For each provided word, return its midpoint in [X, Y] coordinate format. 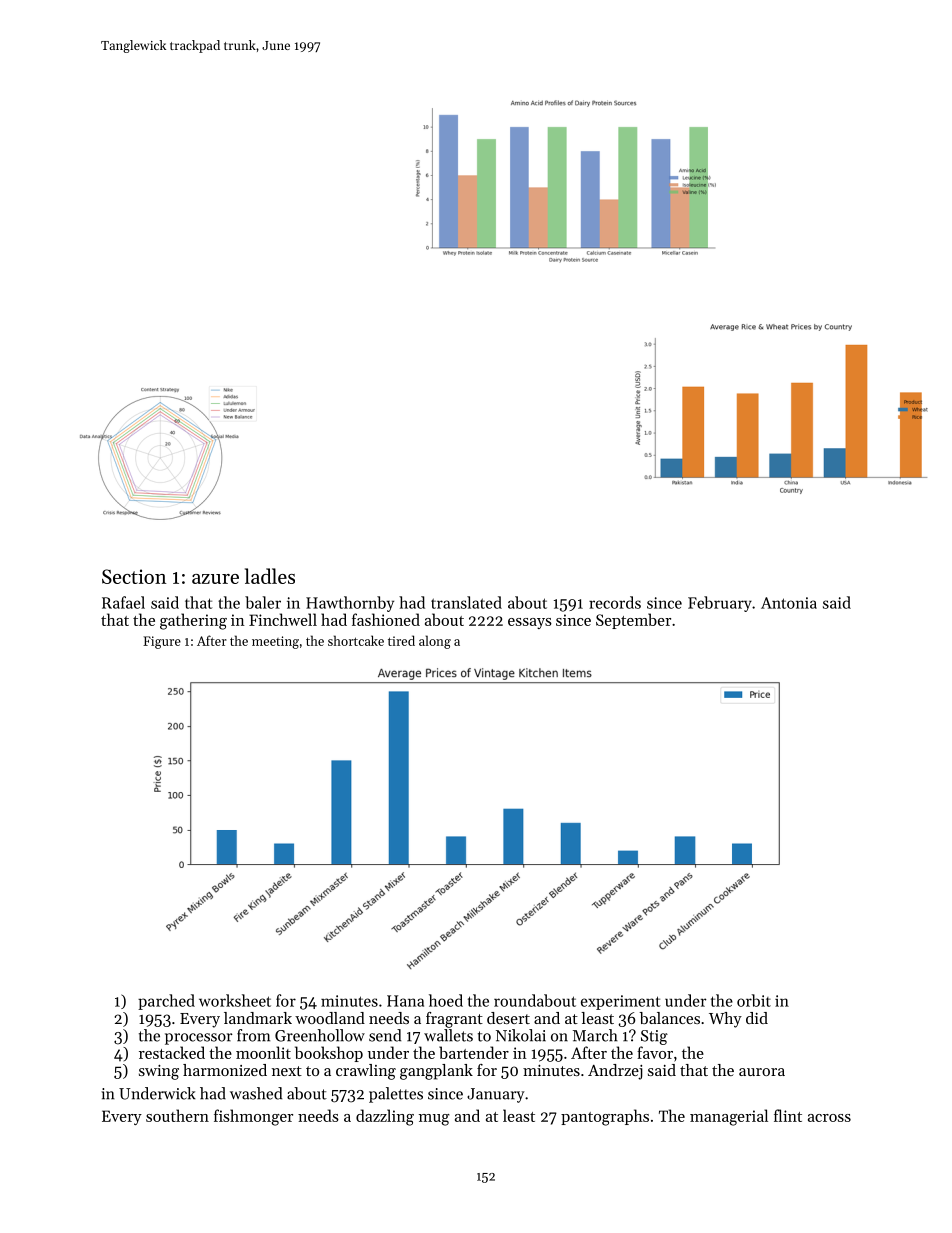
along [435, 642]
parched [166, 1002]
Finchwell [283, 619]
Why [725, 1020]
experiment [621, 1002]
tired [401, 640]
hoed [446, 1000]
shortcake [356, 640]
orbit [754, 1000]
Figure [162, 642]
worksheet [235, 1000]
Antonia [789, 603]
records [615, 602]
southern [177, 1115]
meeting [275, 642]
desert [508, 1018]
